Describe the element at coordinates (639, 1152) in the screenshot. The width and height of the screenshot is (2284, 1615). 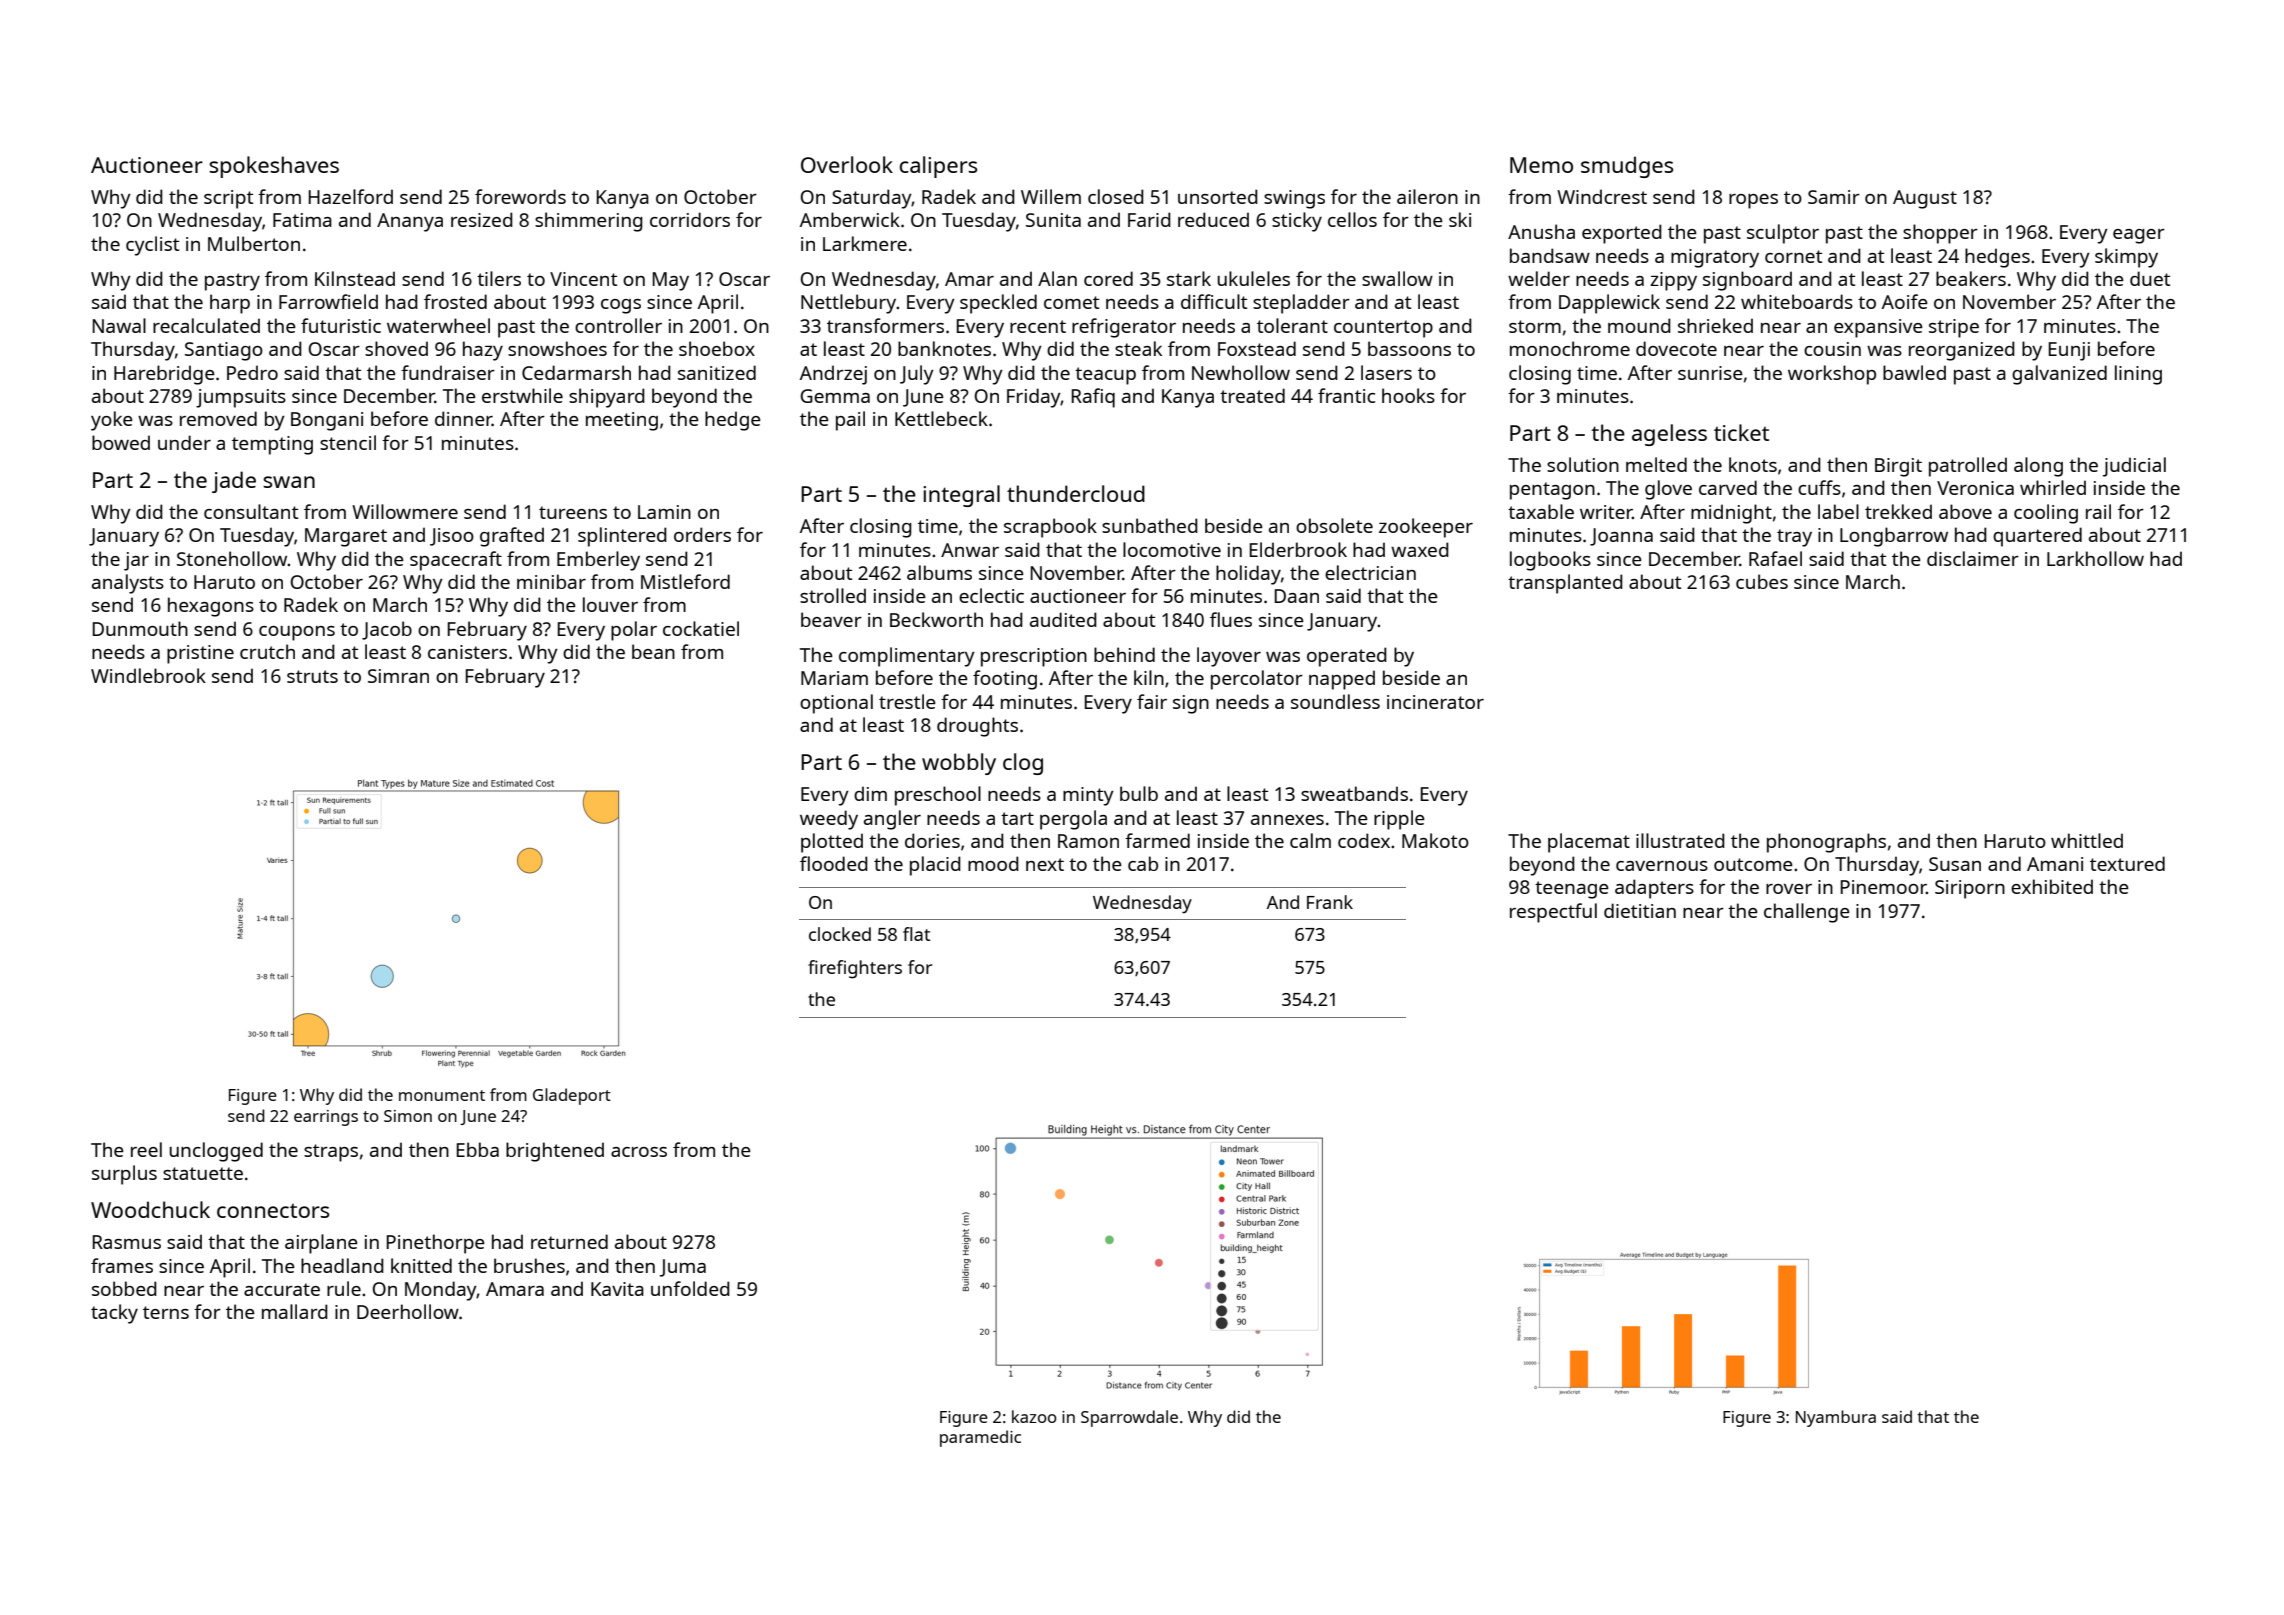
I see `across` at that location.
